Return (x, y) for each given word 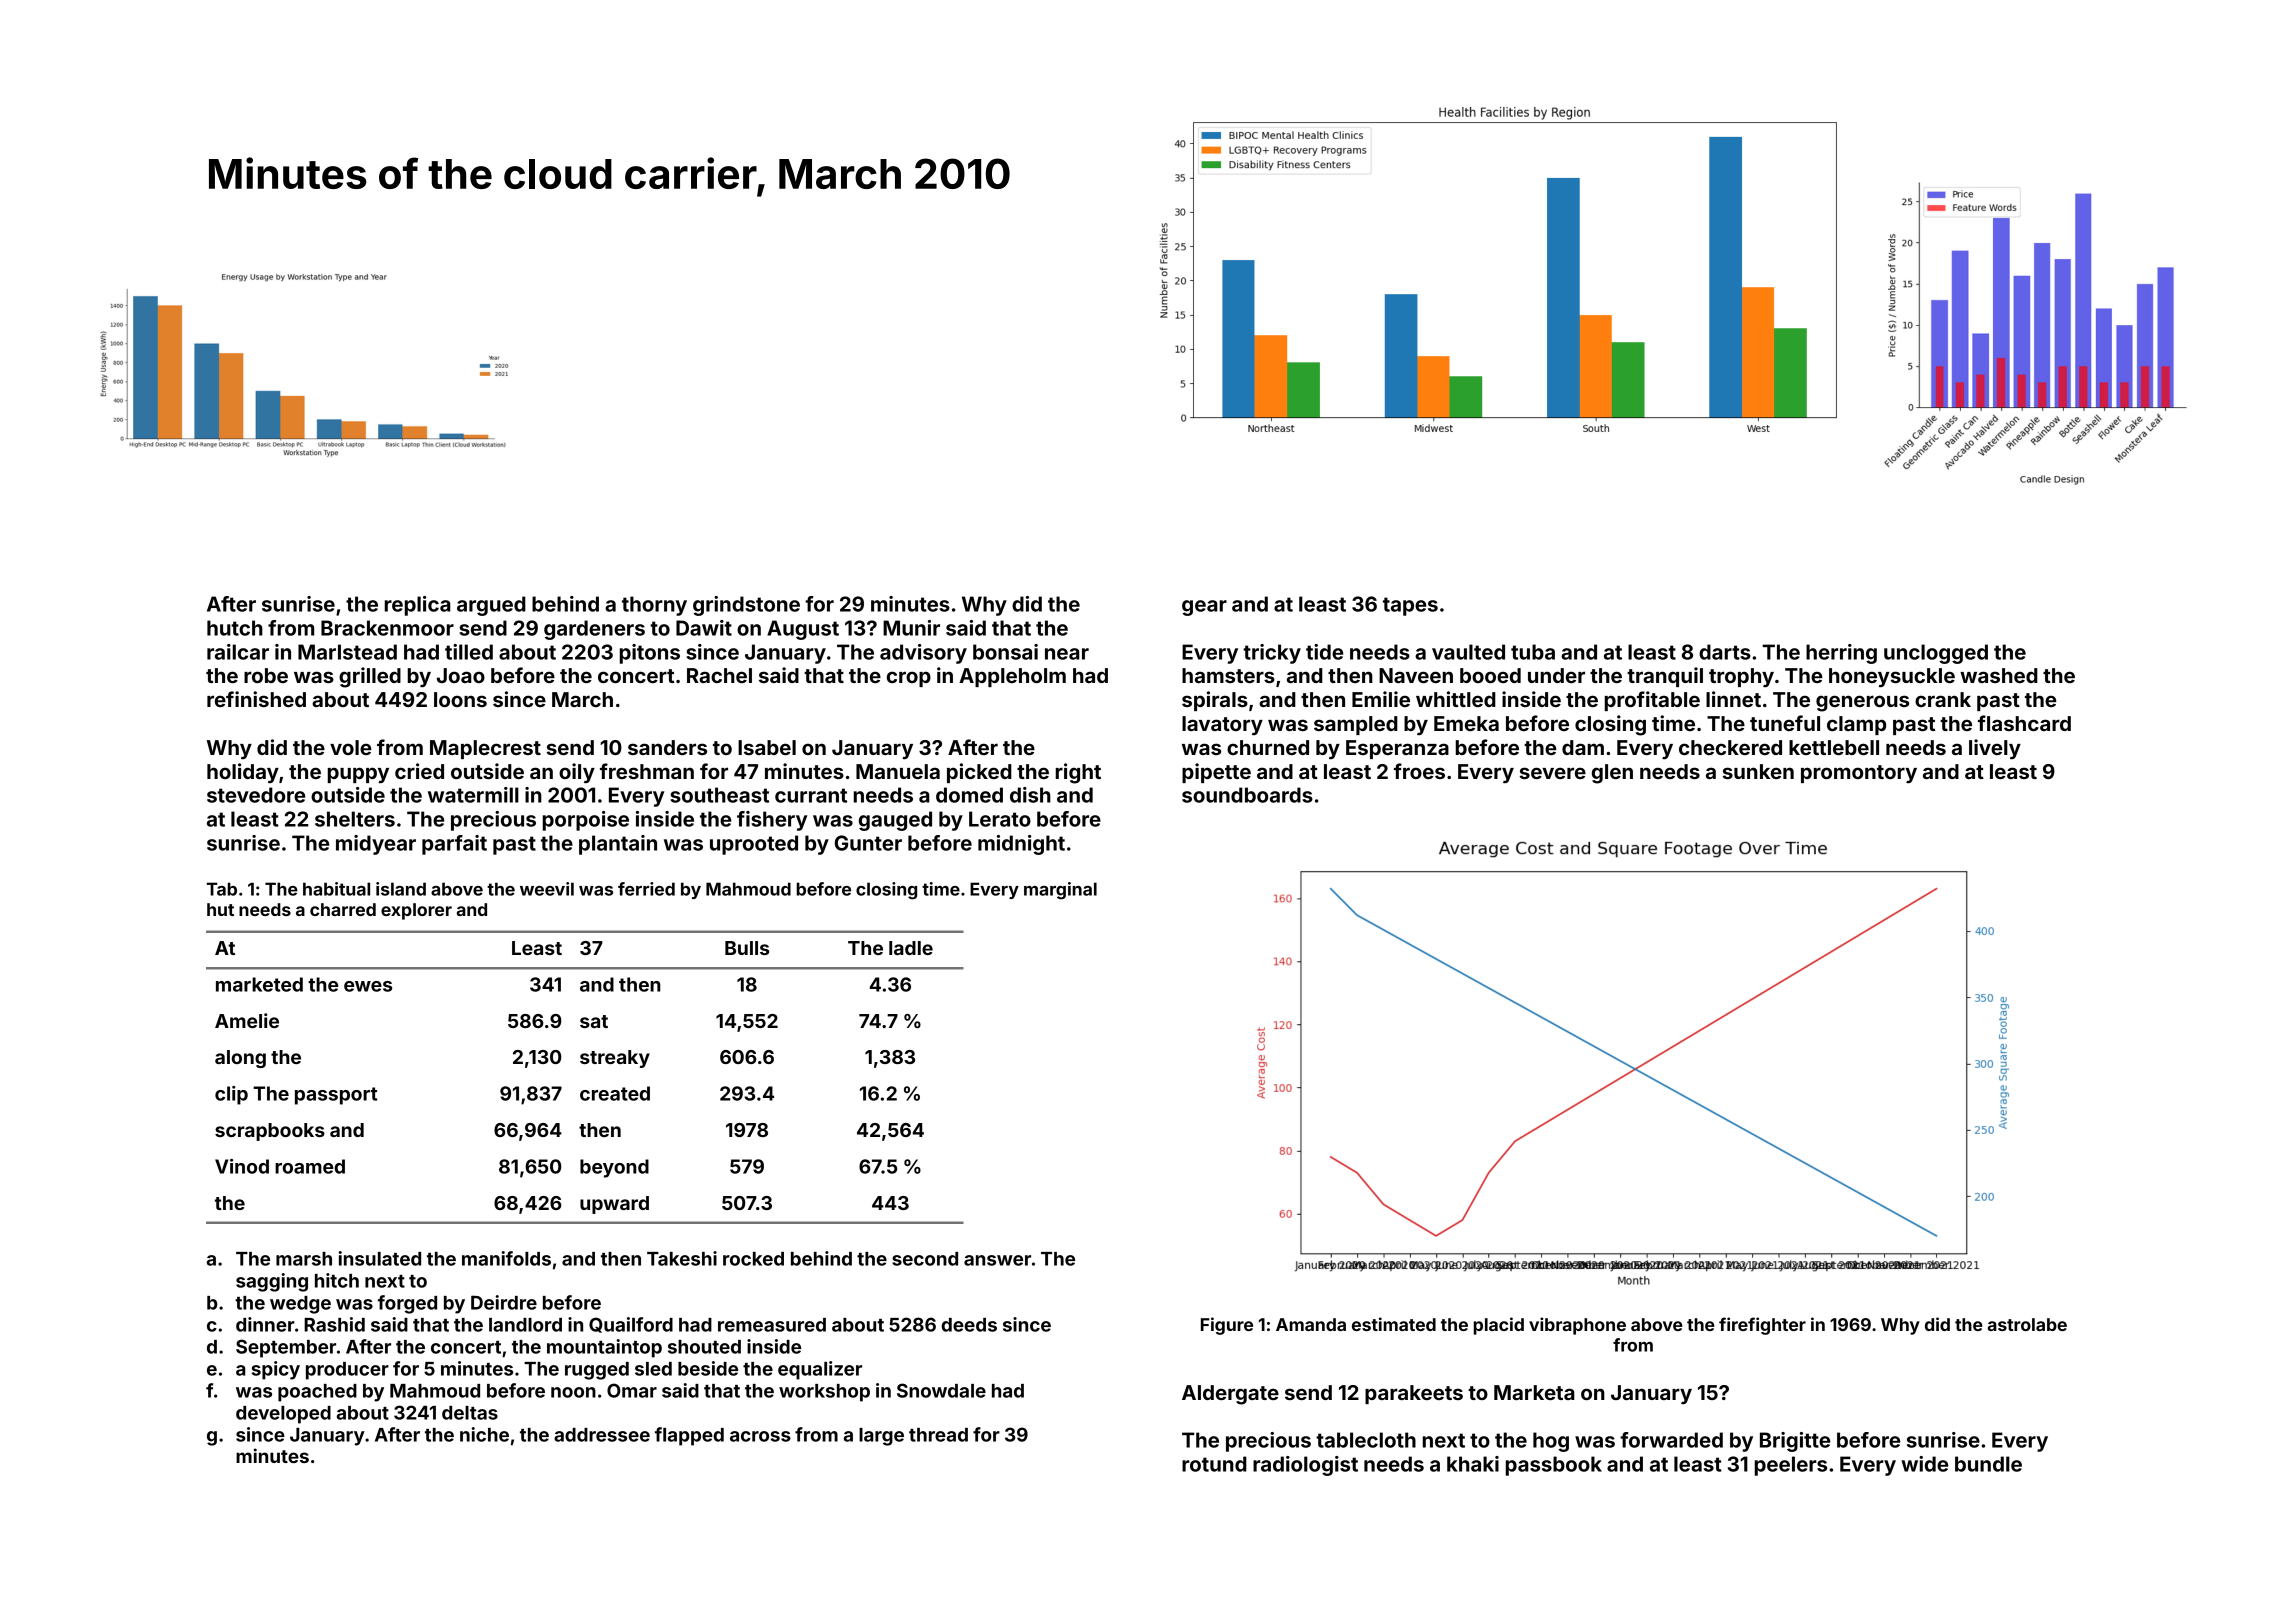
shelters (355, 819)
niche (484, 1434)
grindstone (746, 606)
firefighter (1762, 1326)
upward (614, 1205)
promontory (1859, 774)
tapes (1410, 606)
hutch (235, 628)
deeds (969, 1325)
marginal (1060, 891)
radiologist (1305, 1466)
